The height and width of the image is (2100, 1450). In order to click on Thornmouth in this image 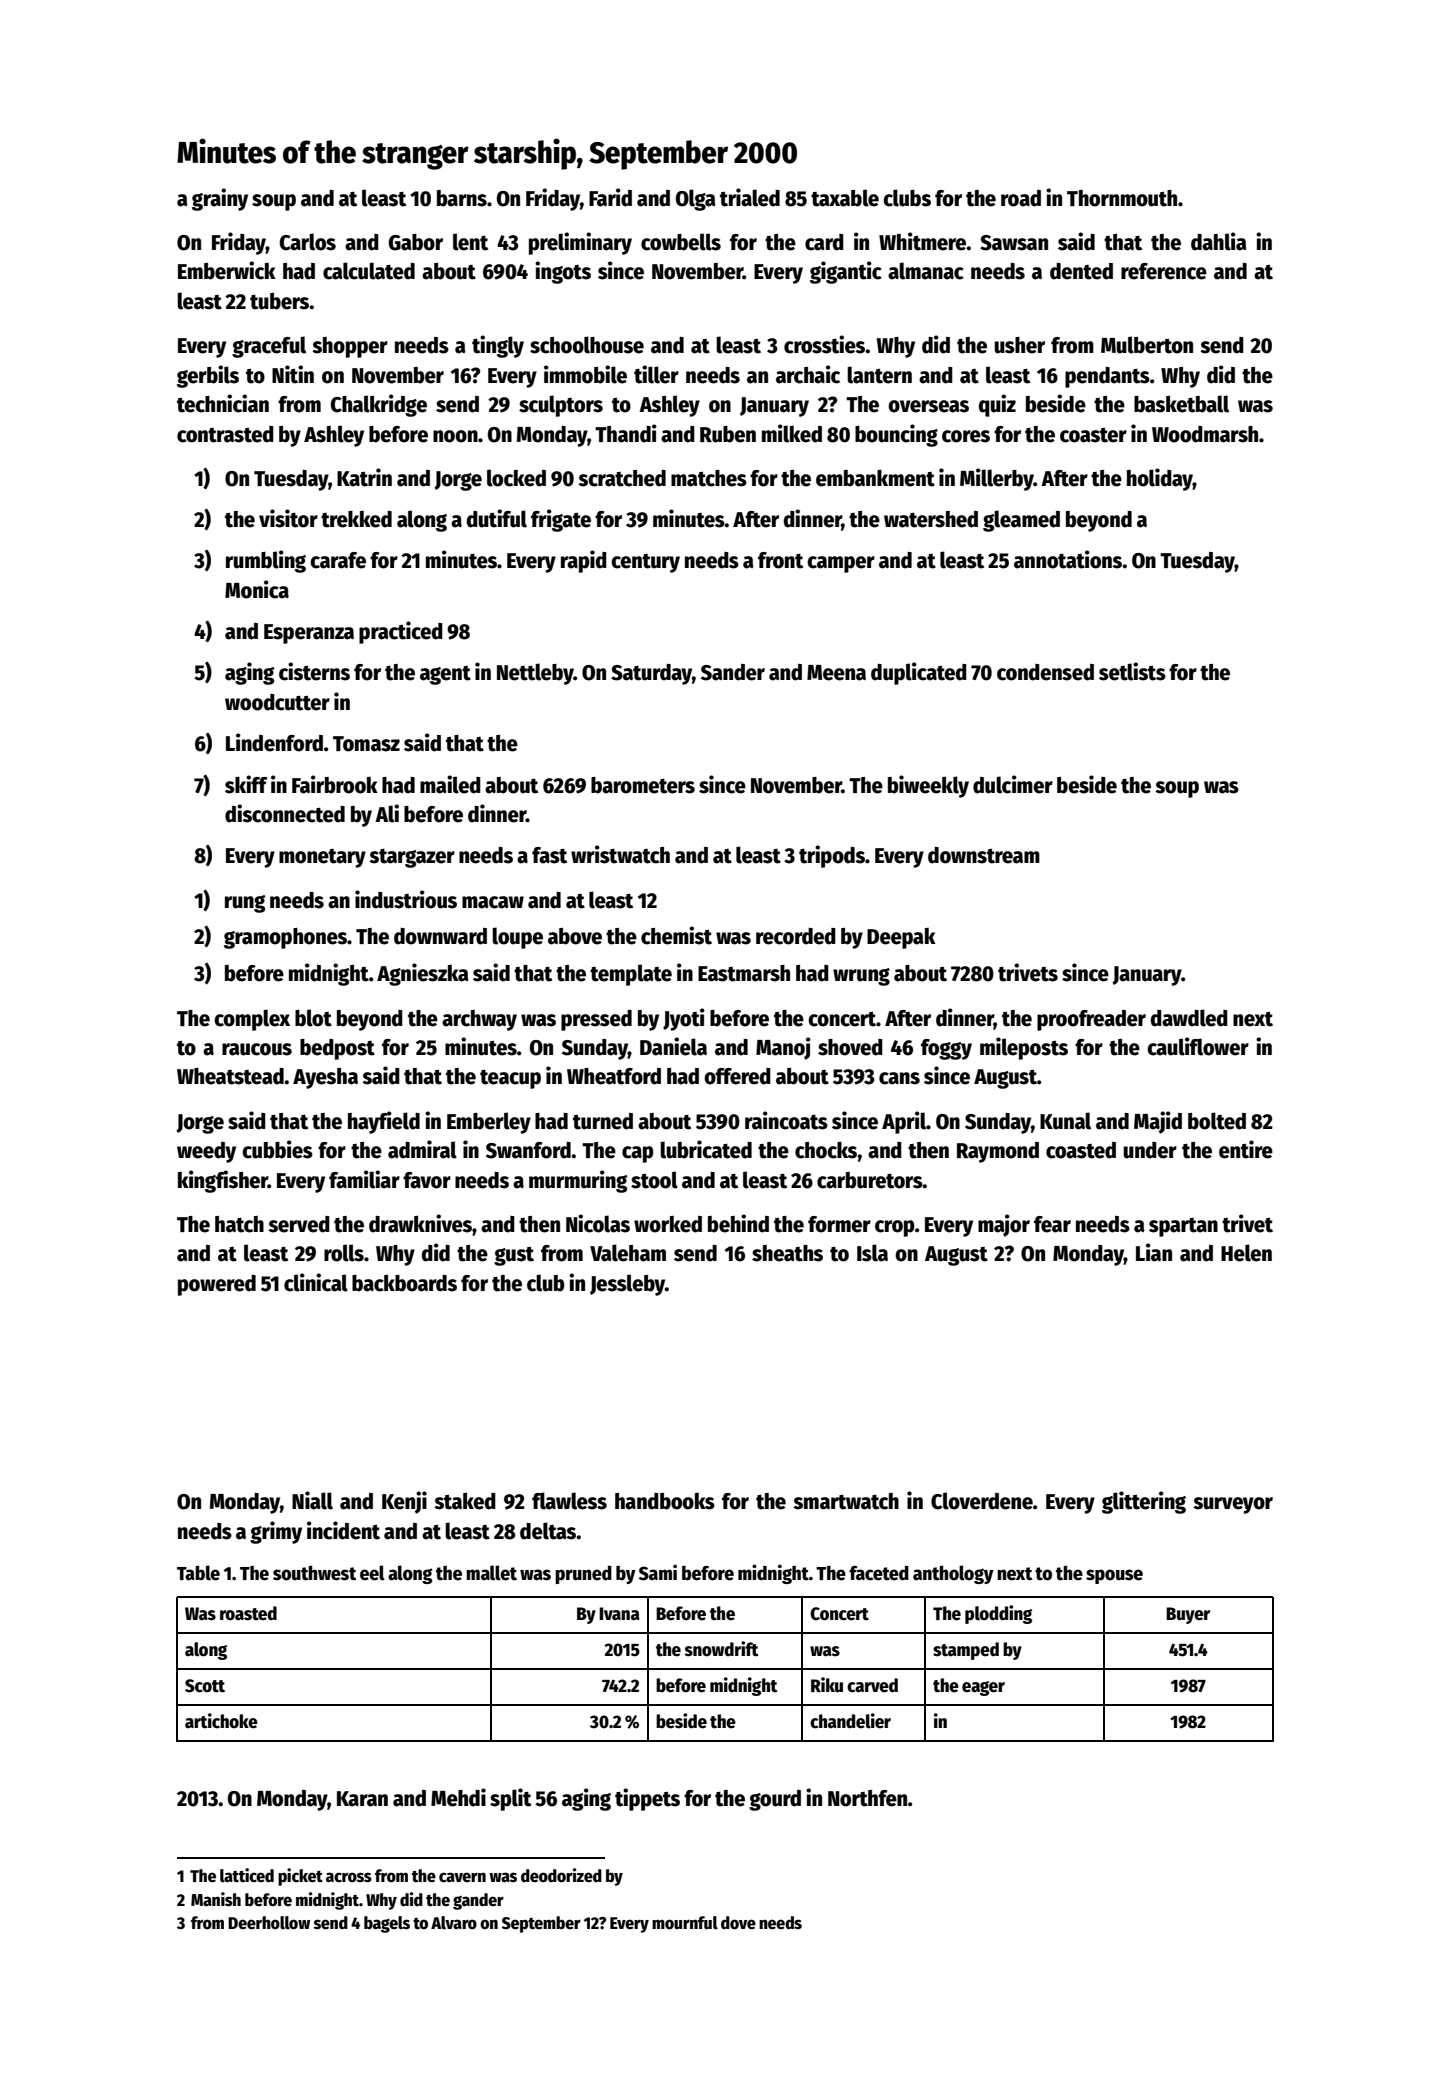, I will do `click(1122, 198)`.
